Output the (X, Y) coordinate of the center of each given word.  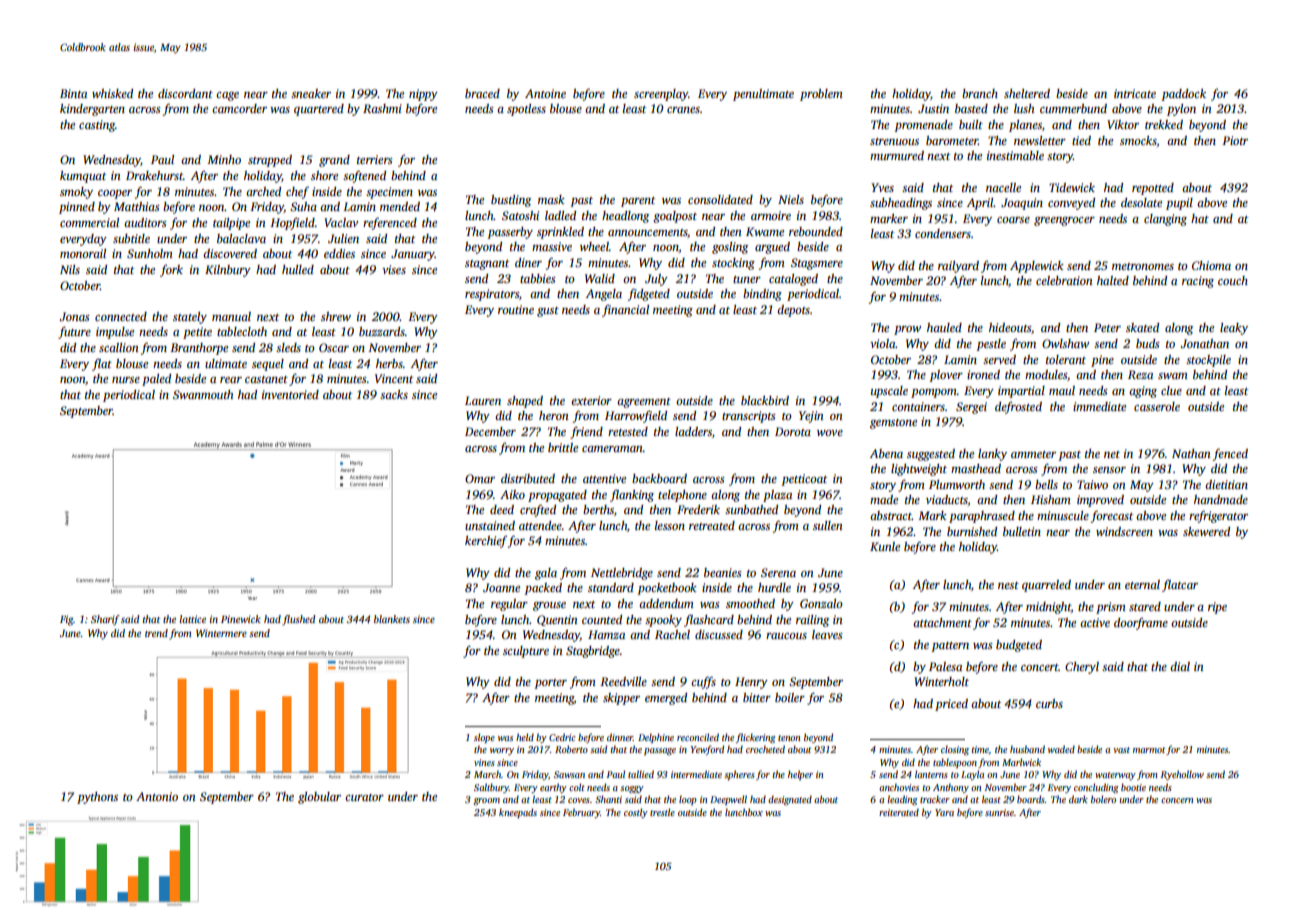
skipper (621, 699)
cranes (683, 110)
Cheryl (1082, 668)
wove (830, 433)
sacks (394, 394)
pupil (1179, 204)
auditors (145, 222)
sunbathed (751, 509)
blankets (392, 619)
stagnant (487, 265)
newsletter (1040, 140)
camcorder (239, 108)
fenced (1230, 454)
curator (364, 797)
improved (1100, 501)
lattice (192, 619)
